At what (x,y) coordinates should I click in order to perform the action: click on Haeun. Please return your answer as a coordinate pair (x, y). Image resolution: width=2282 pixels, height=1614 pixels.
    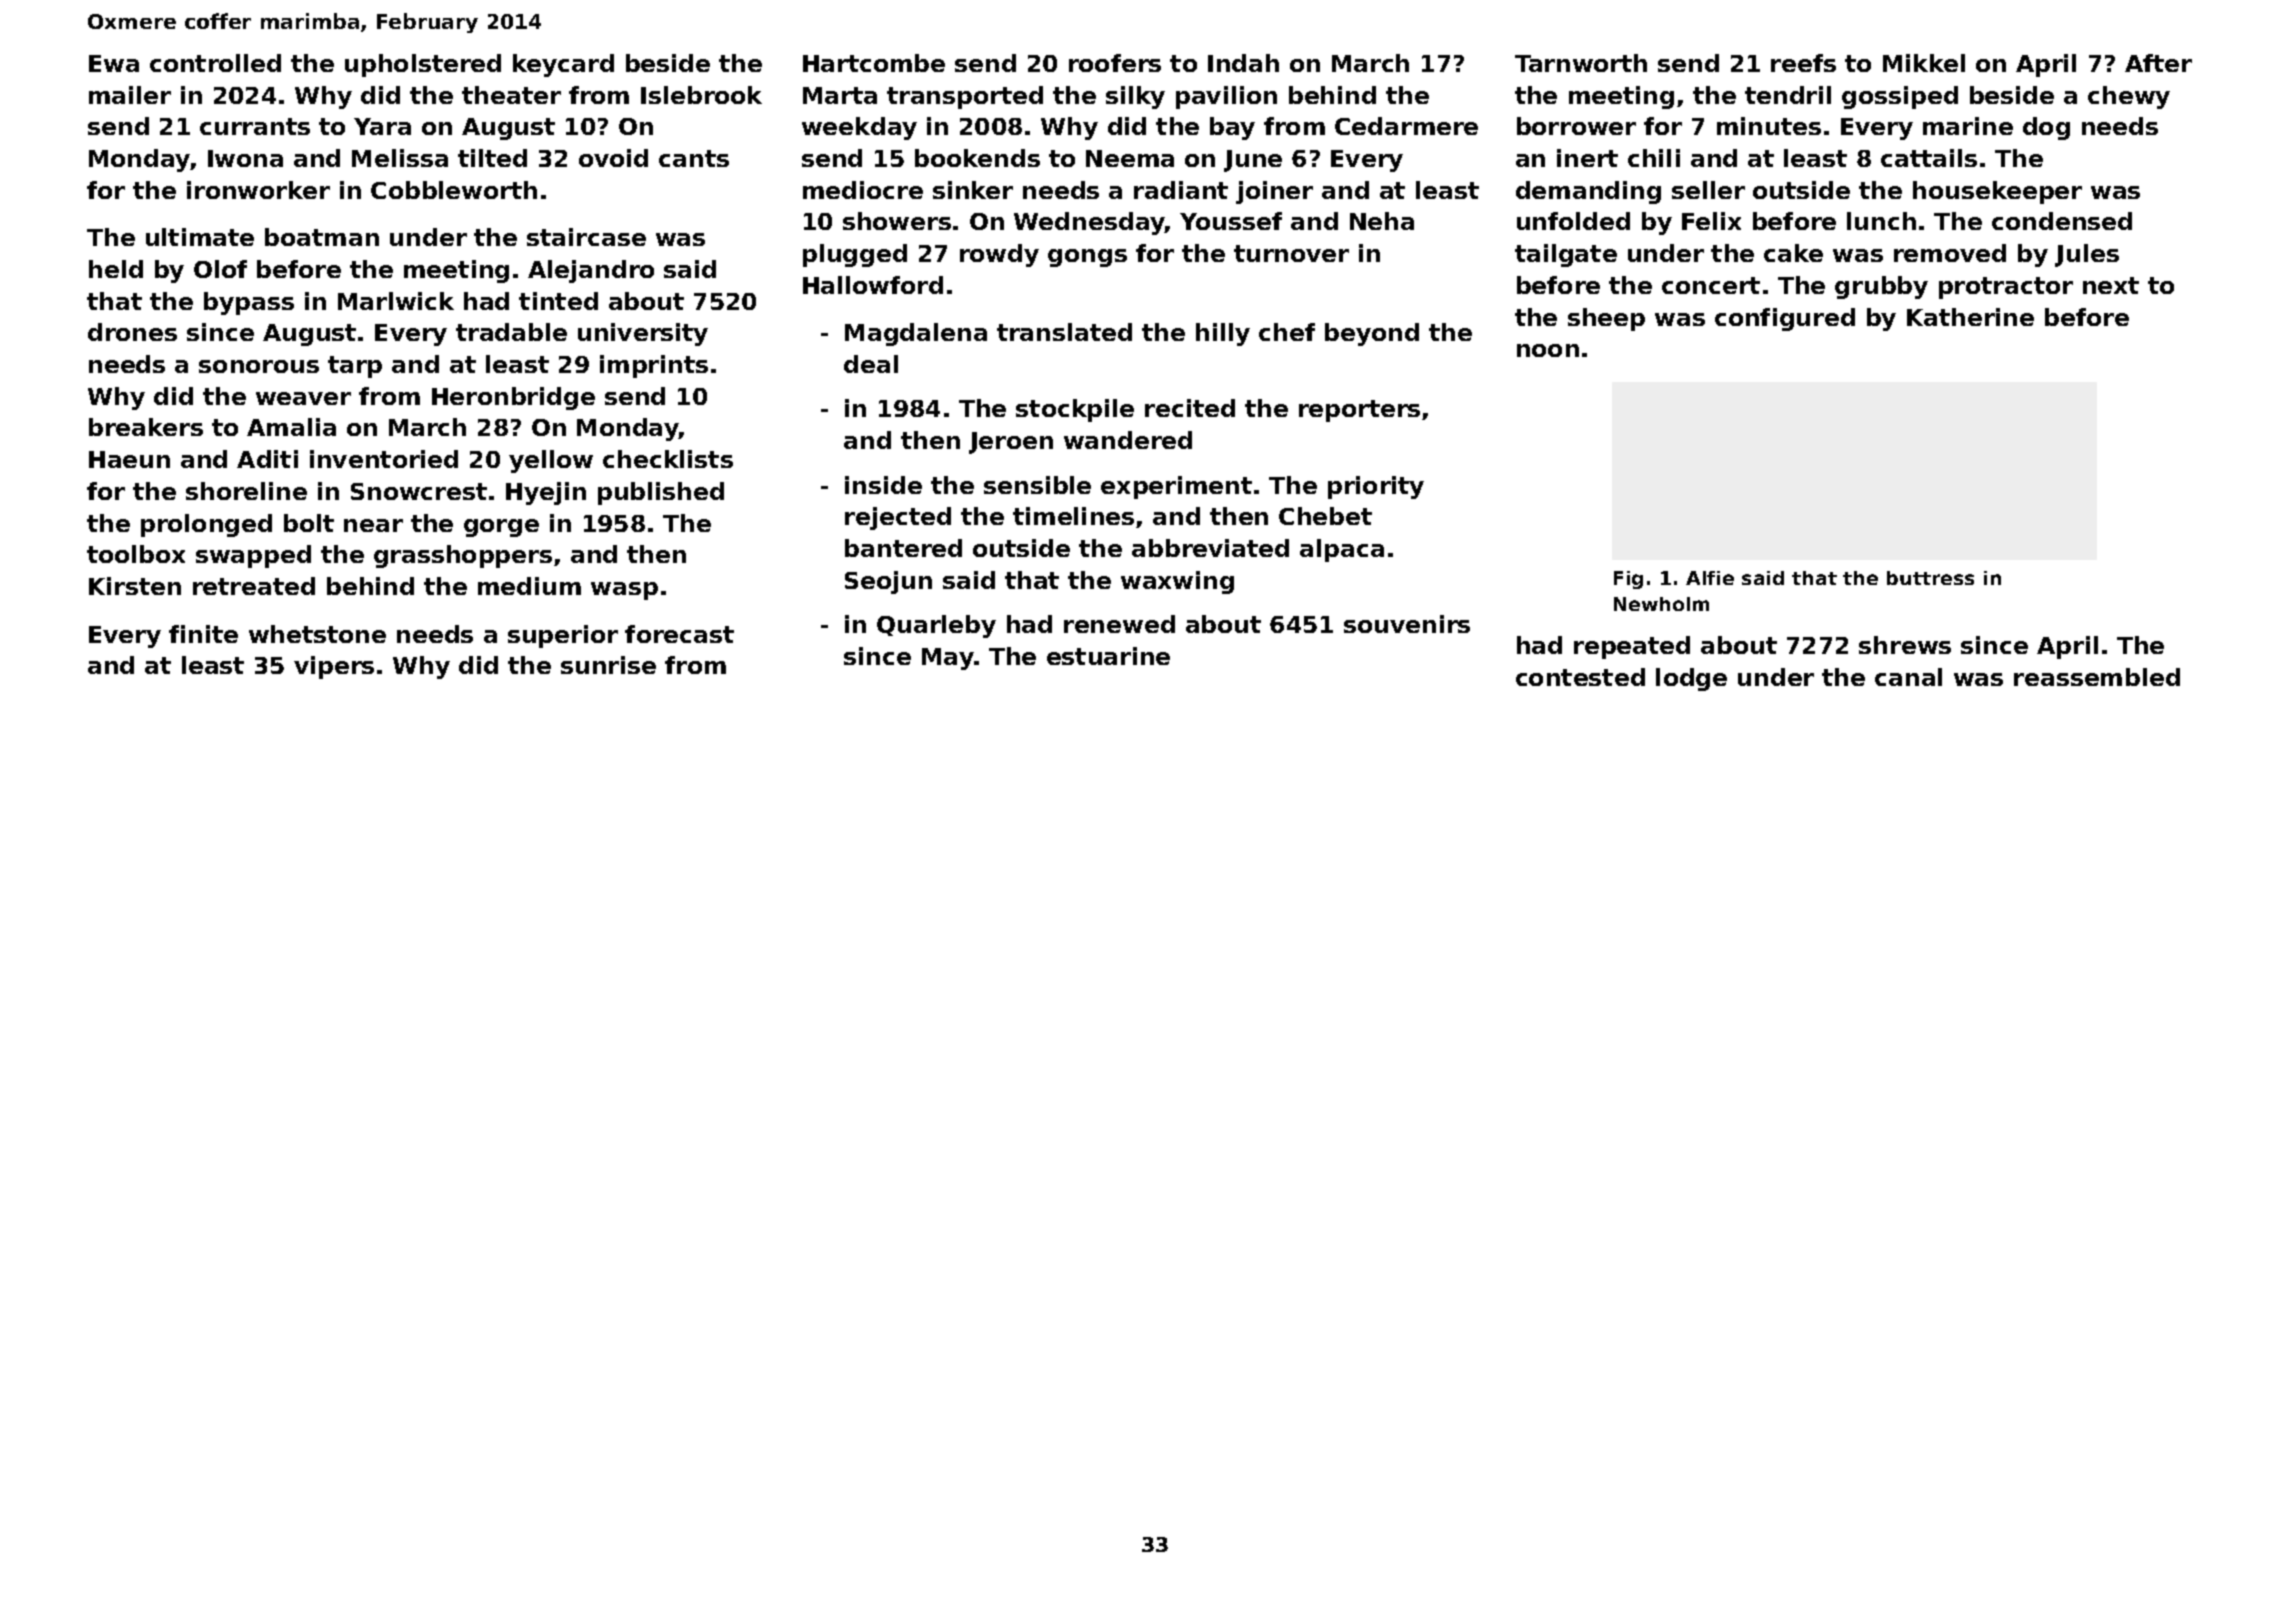
    Looking at the image, I should click on (129, 459).
